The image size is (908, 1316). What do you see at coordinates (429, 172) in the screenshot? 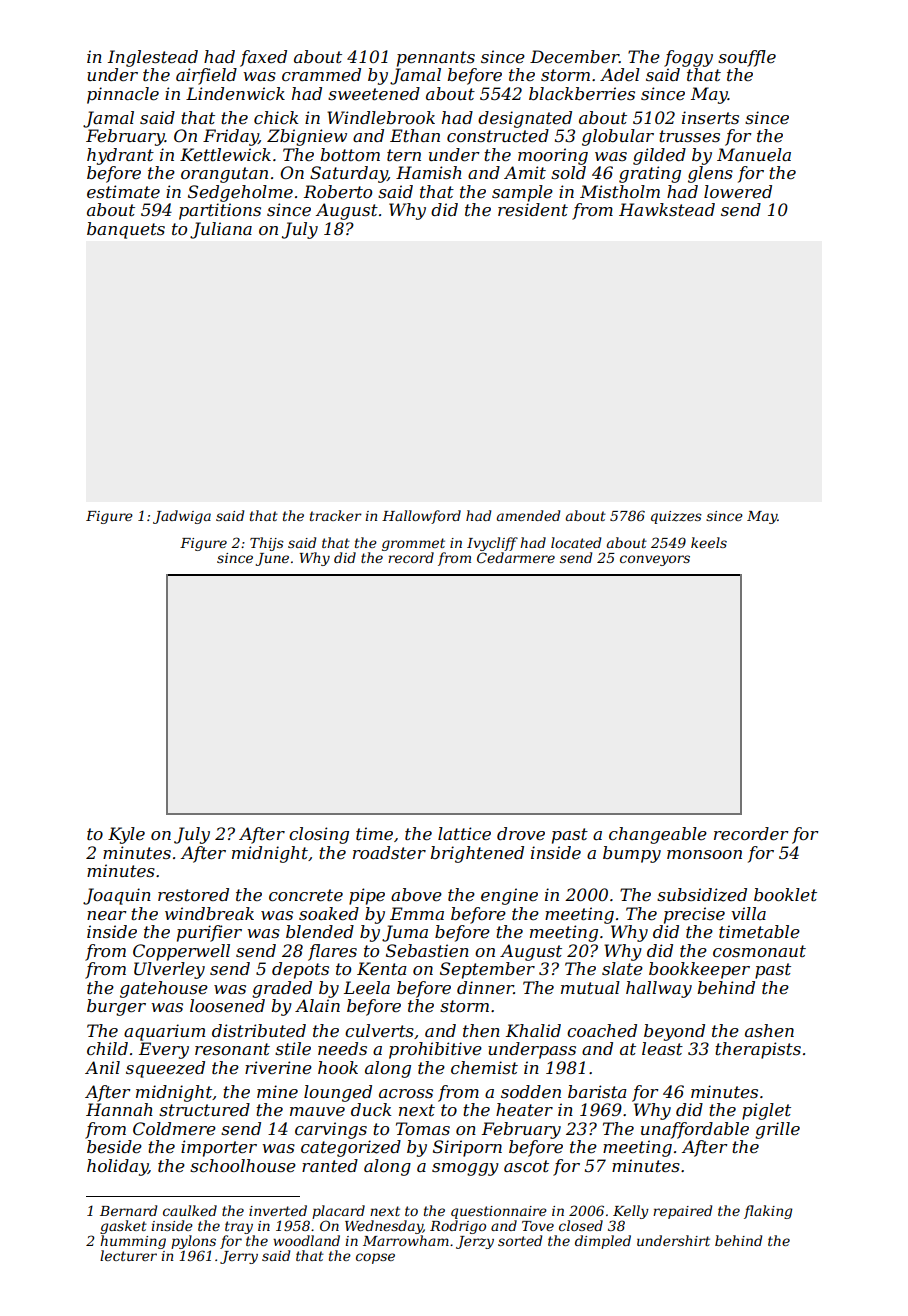
I see `Hamish` at bounding box center [429, 172].
